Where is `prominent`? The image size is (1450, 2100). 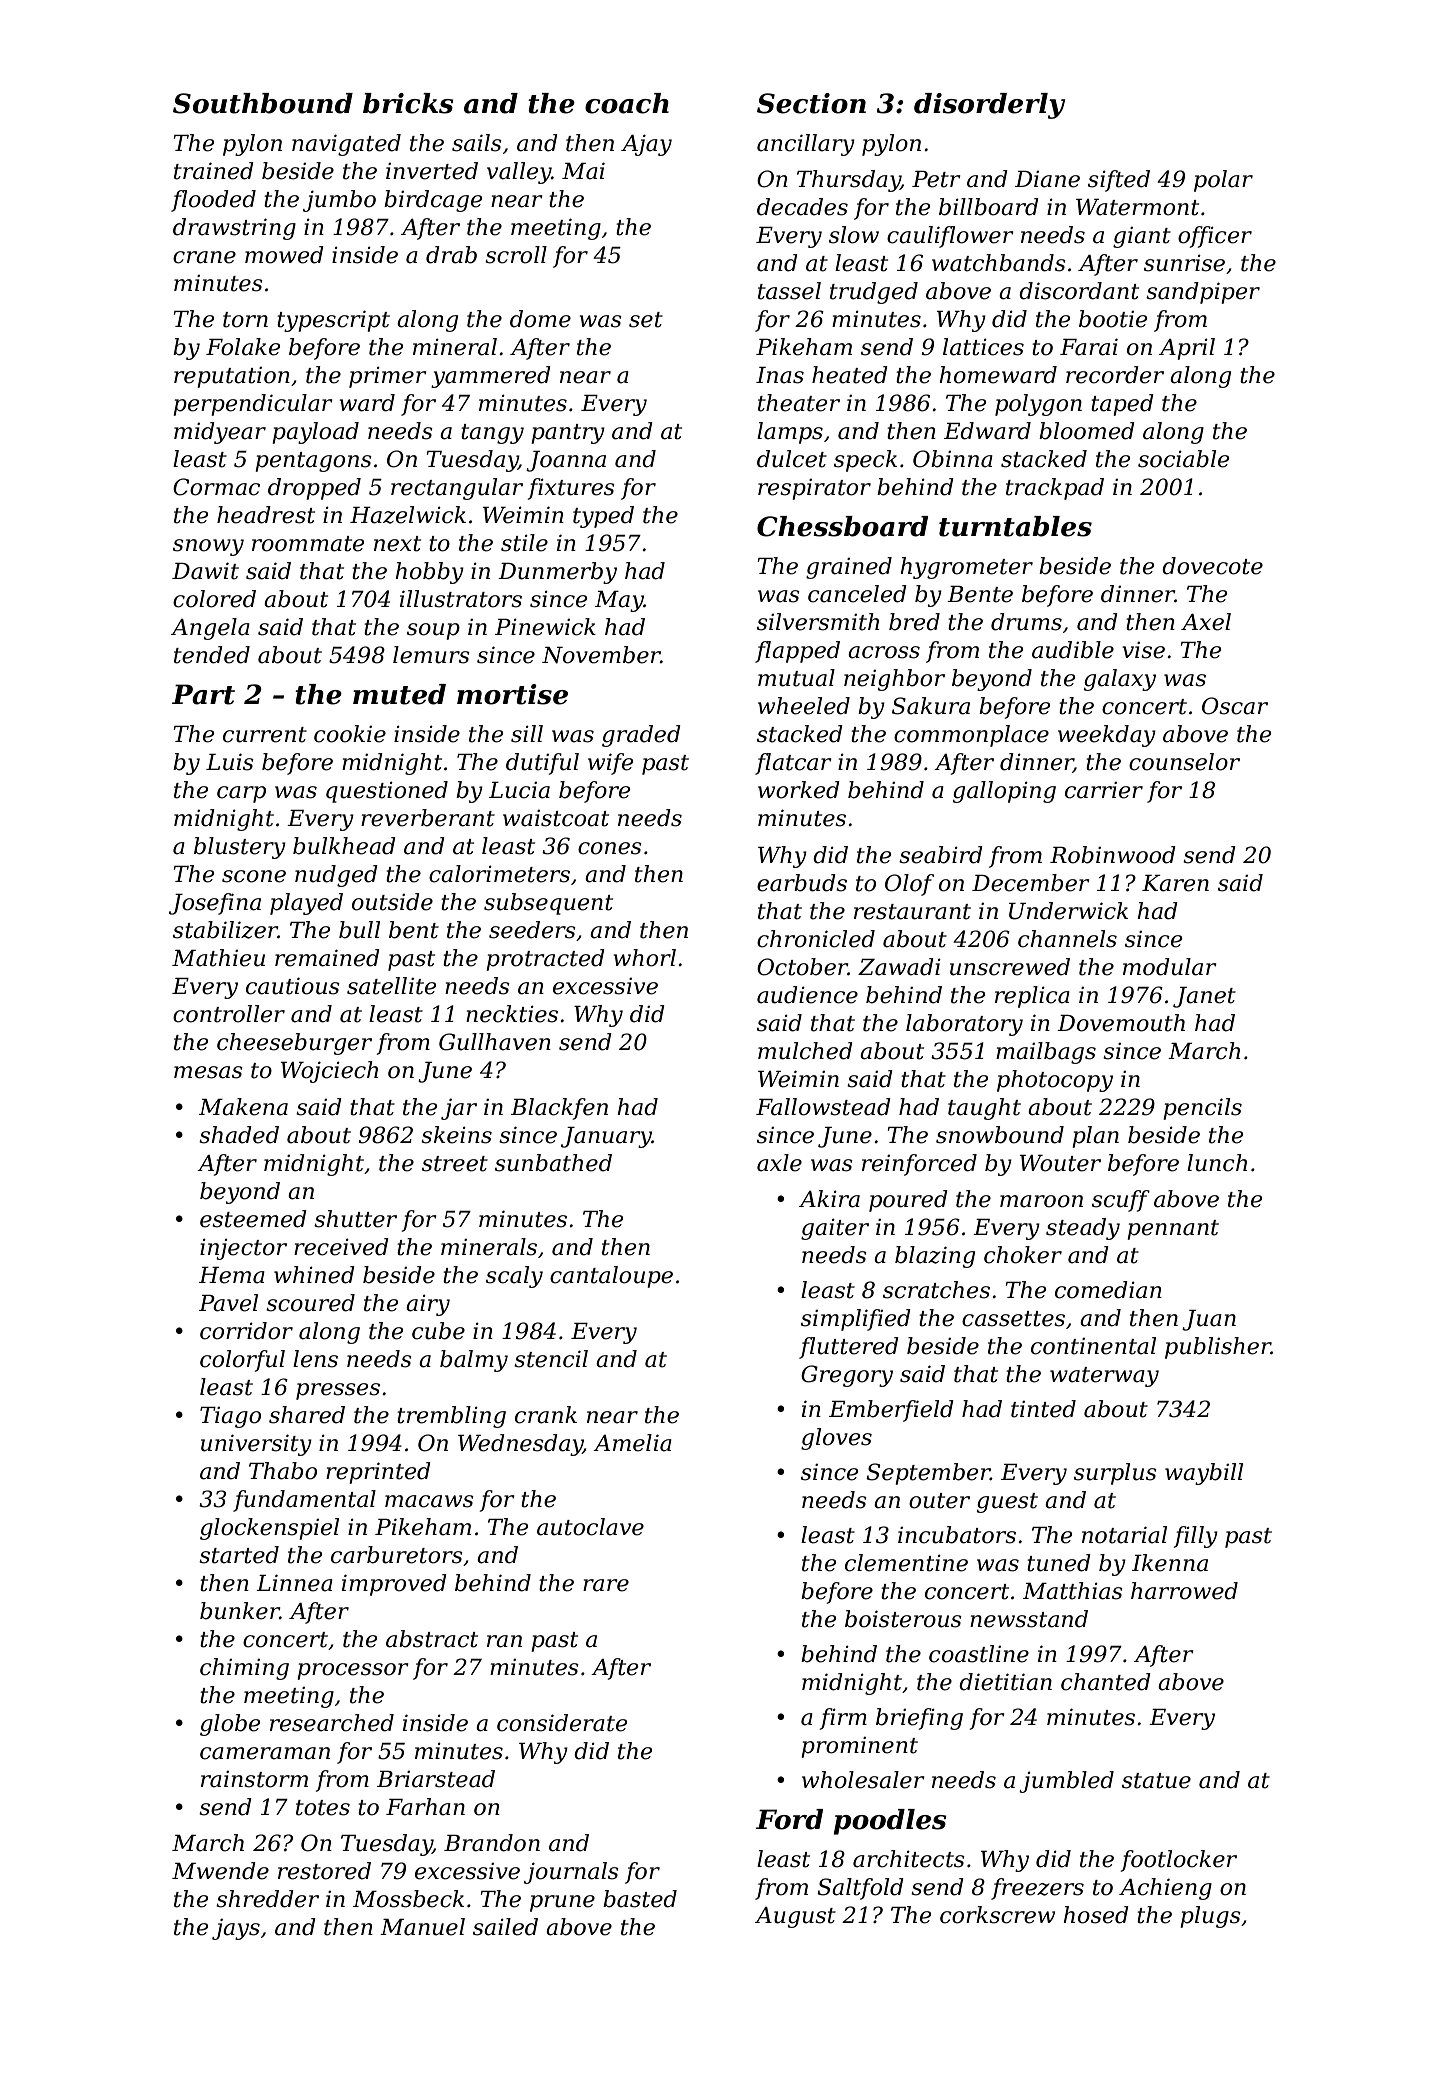
prominent is located at coordinates (859, 1747).
